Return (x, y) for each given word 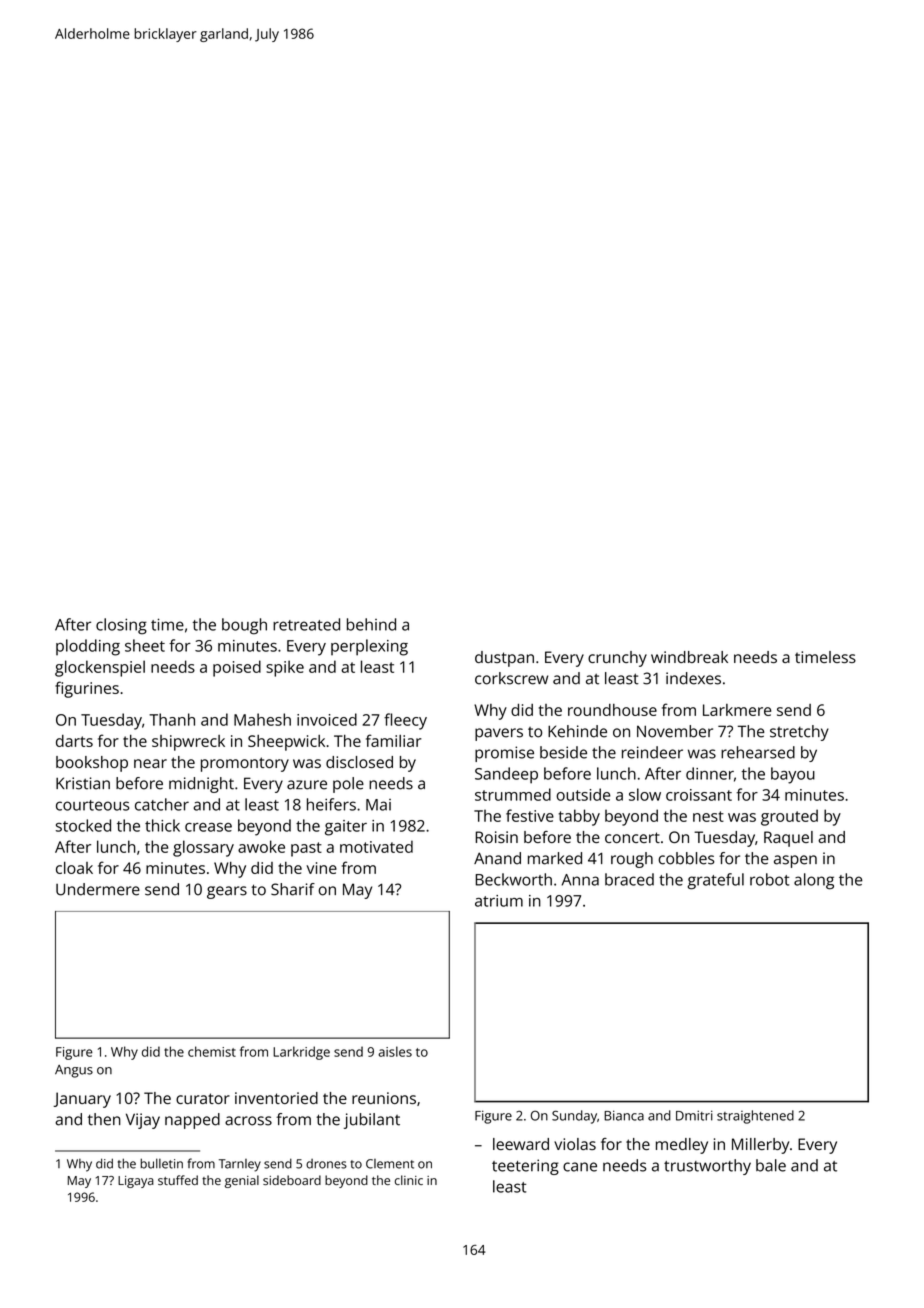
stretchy (799, 733)
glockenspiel (100, 668)
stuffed (178, 1180)
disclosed (359, 762)
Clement (390, 1164)
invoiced (327, 719)
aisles (395, 1051)
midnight (201, 785)
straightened (755, 1117)
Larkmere (737, 710)
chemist (212, 1051)
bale (771, 1165)
